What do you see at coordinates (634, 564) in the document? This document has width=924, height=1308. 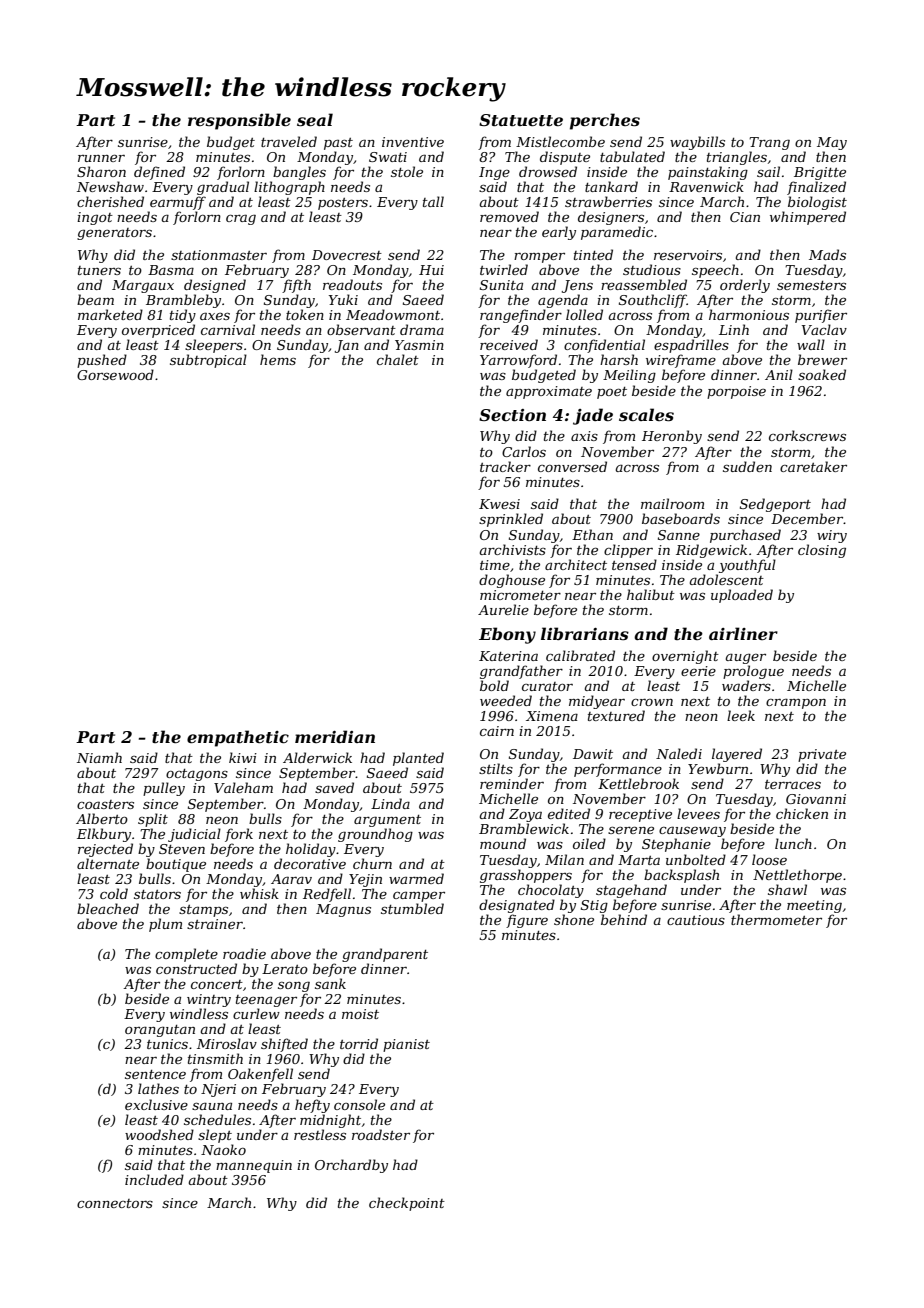 I see `tensed` at bounding box center [634, 564].
